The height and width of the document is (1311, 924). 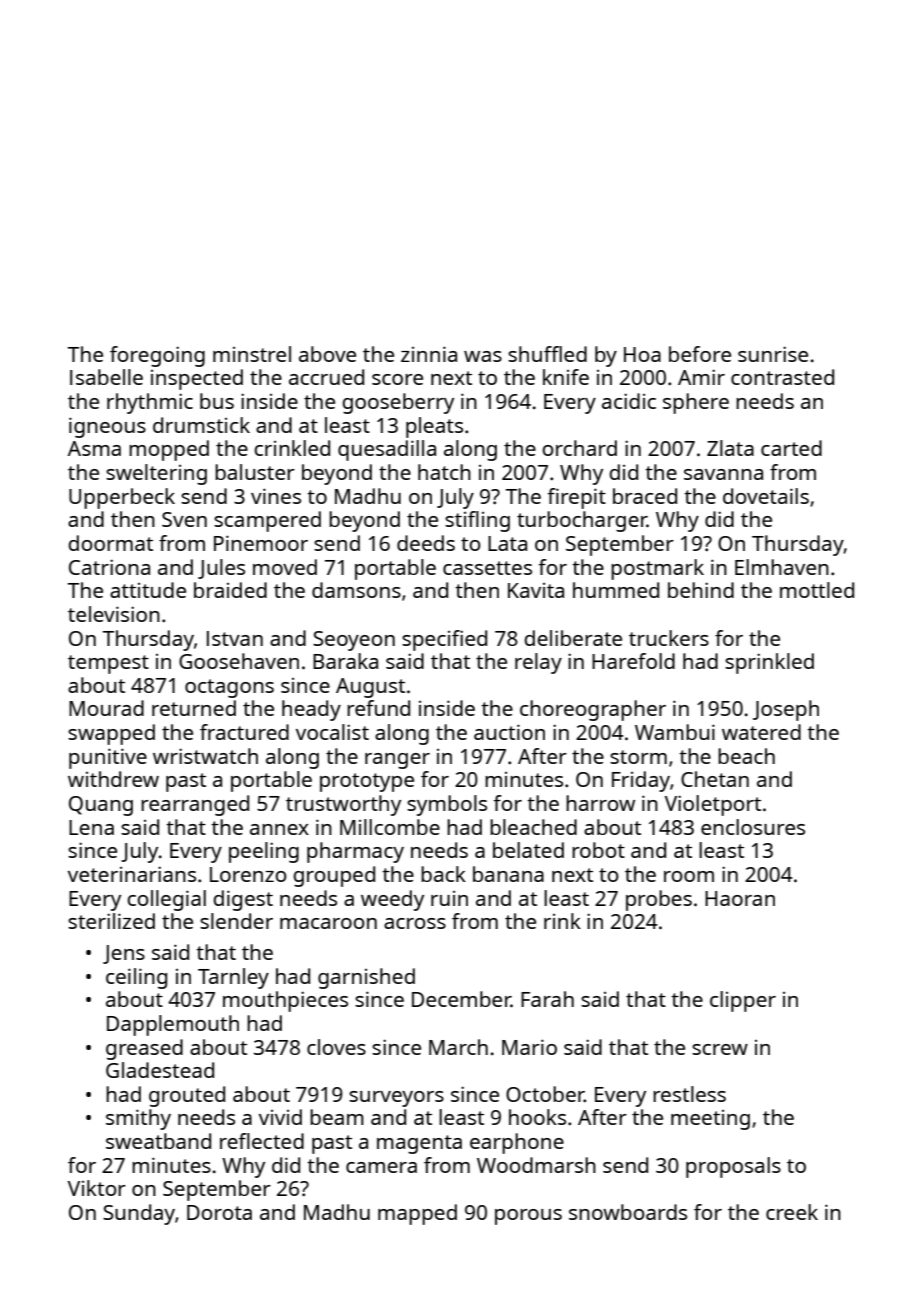 I want to click on Gladestead, so click(x=160, y=1070).
